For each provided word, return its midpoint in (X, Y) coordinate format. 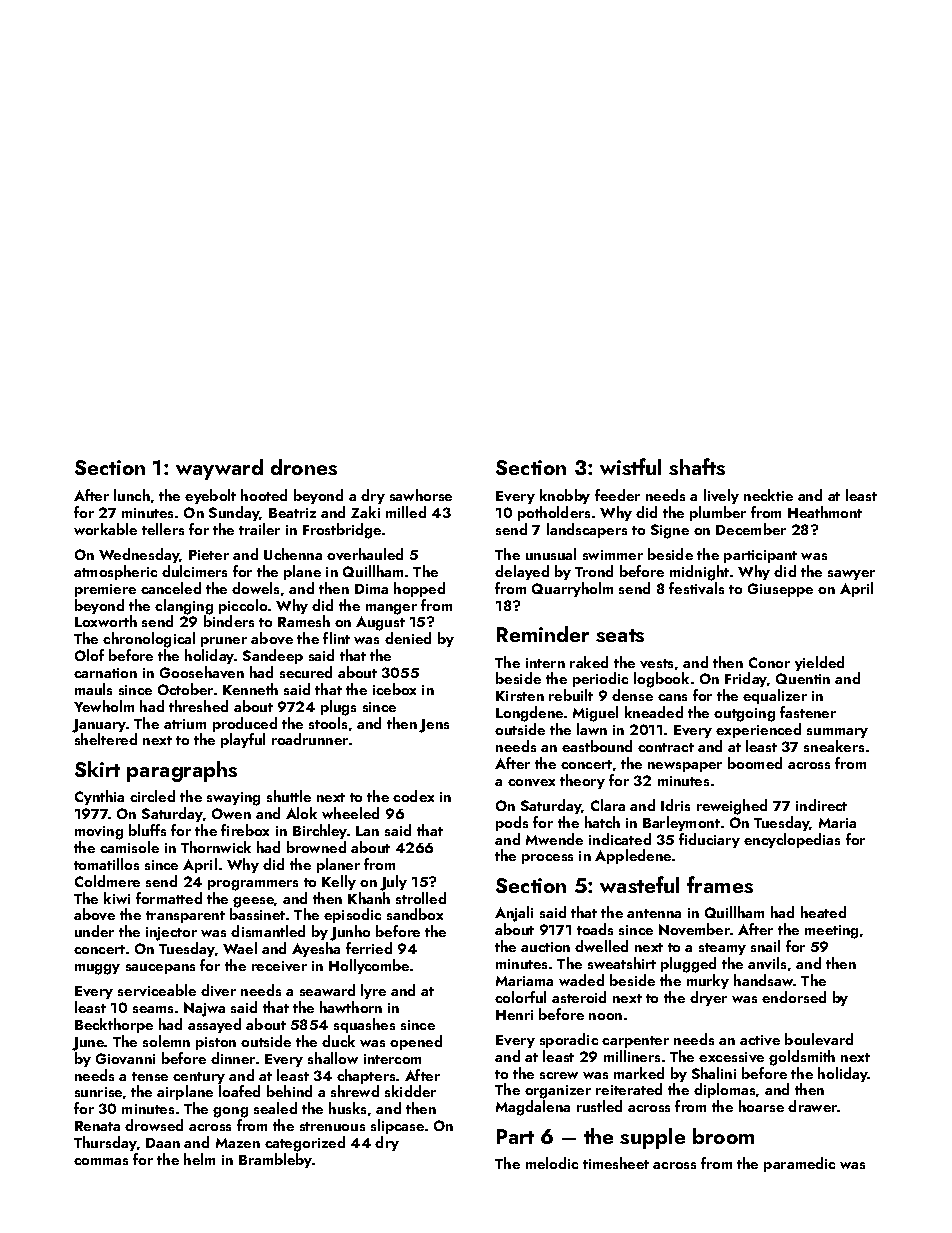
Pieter (209, 555)
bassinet (257, 914)
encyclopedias (792, 840)
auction (545, 947)
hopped (419, 589)
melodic (552, 1163)
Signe (670, 531)
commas (101, 1161)
